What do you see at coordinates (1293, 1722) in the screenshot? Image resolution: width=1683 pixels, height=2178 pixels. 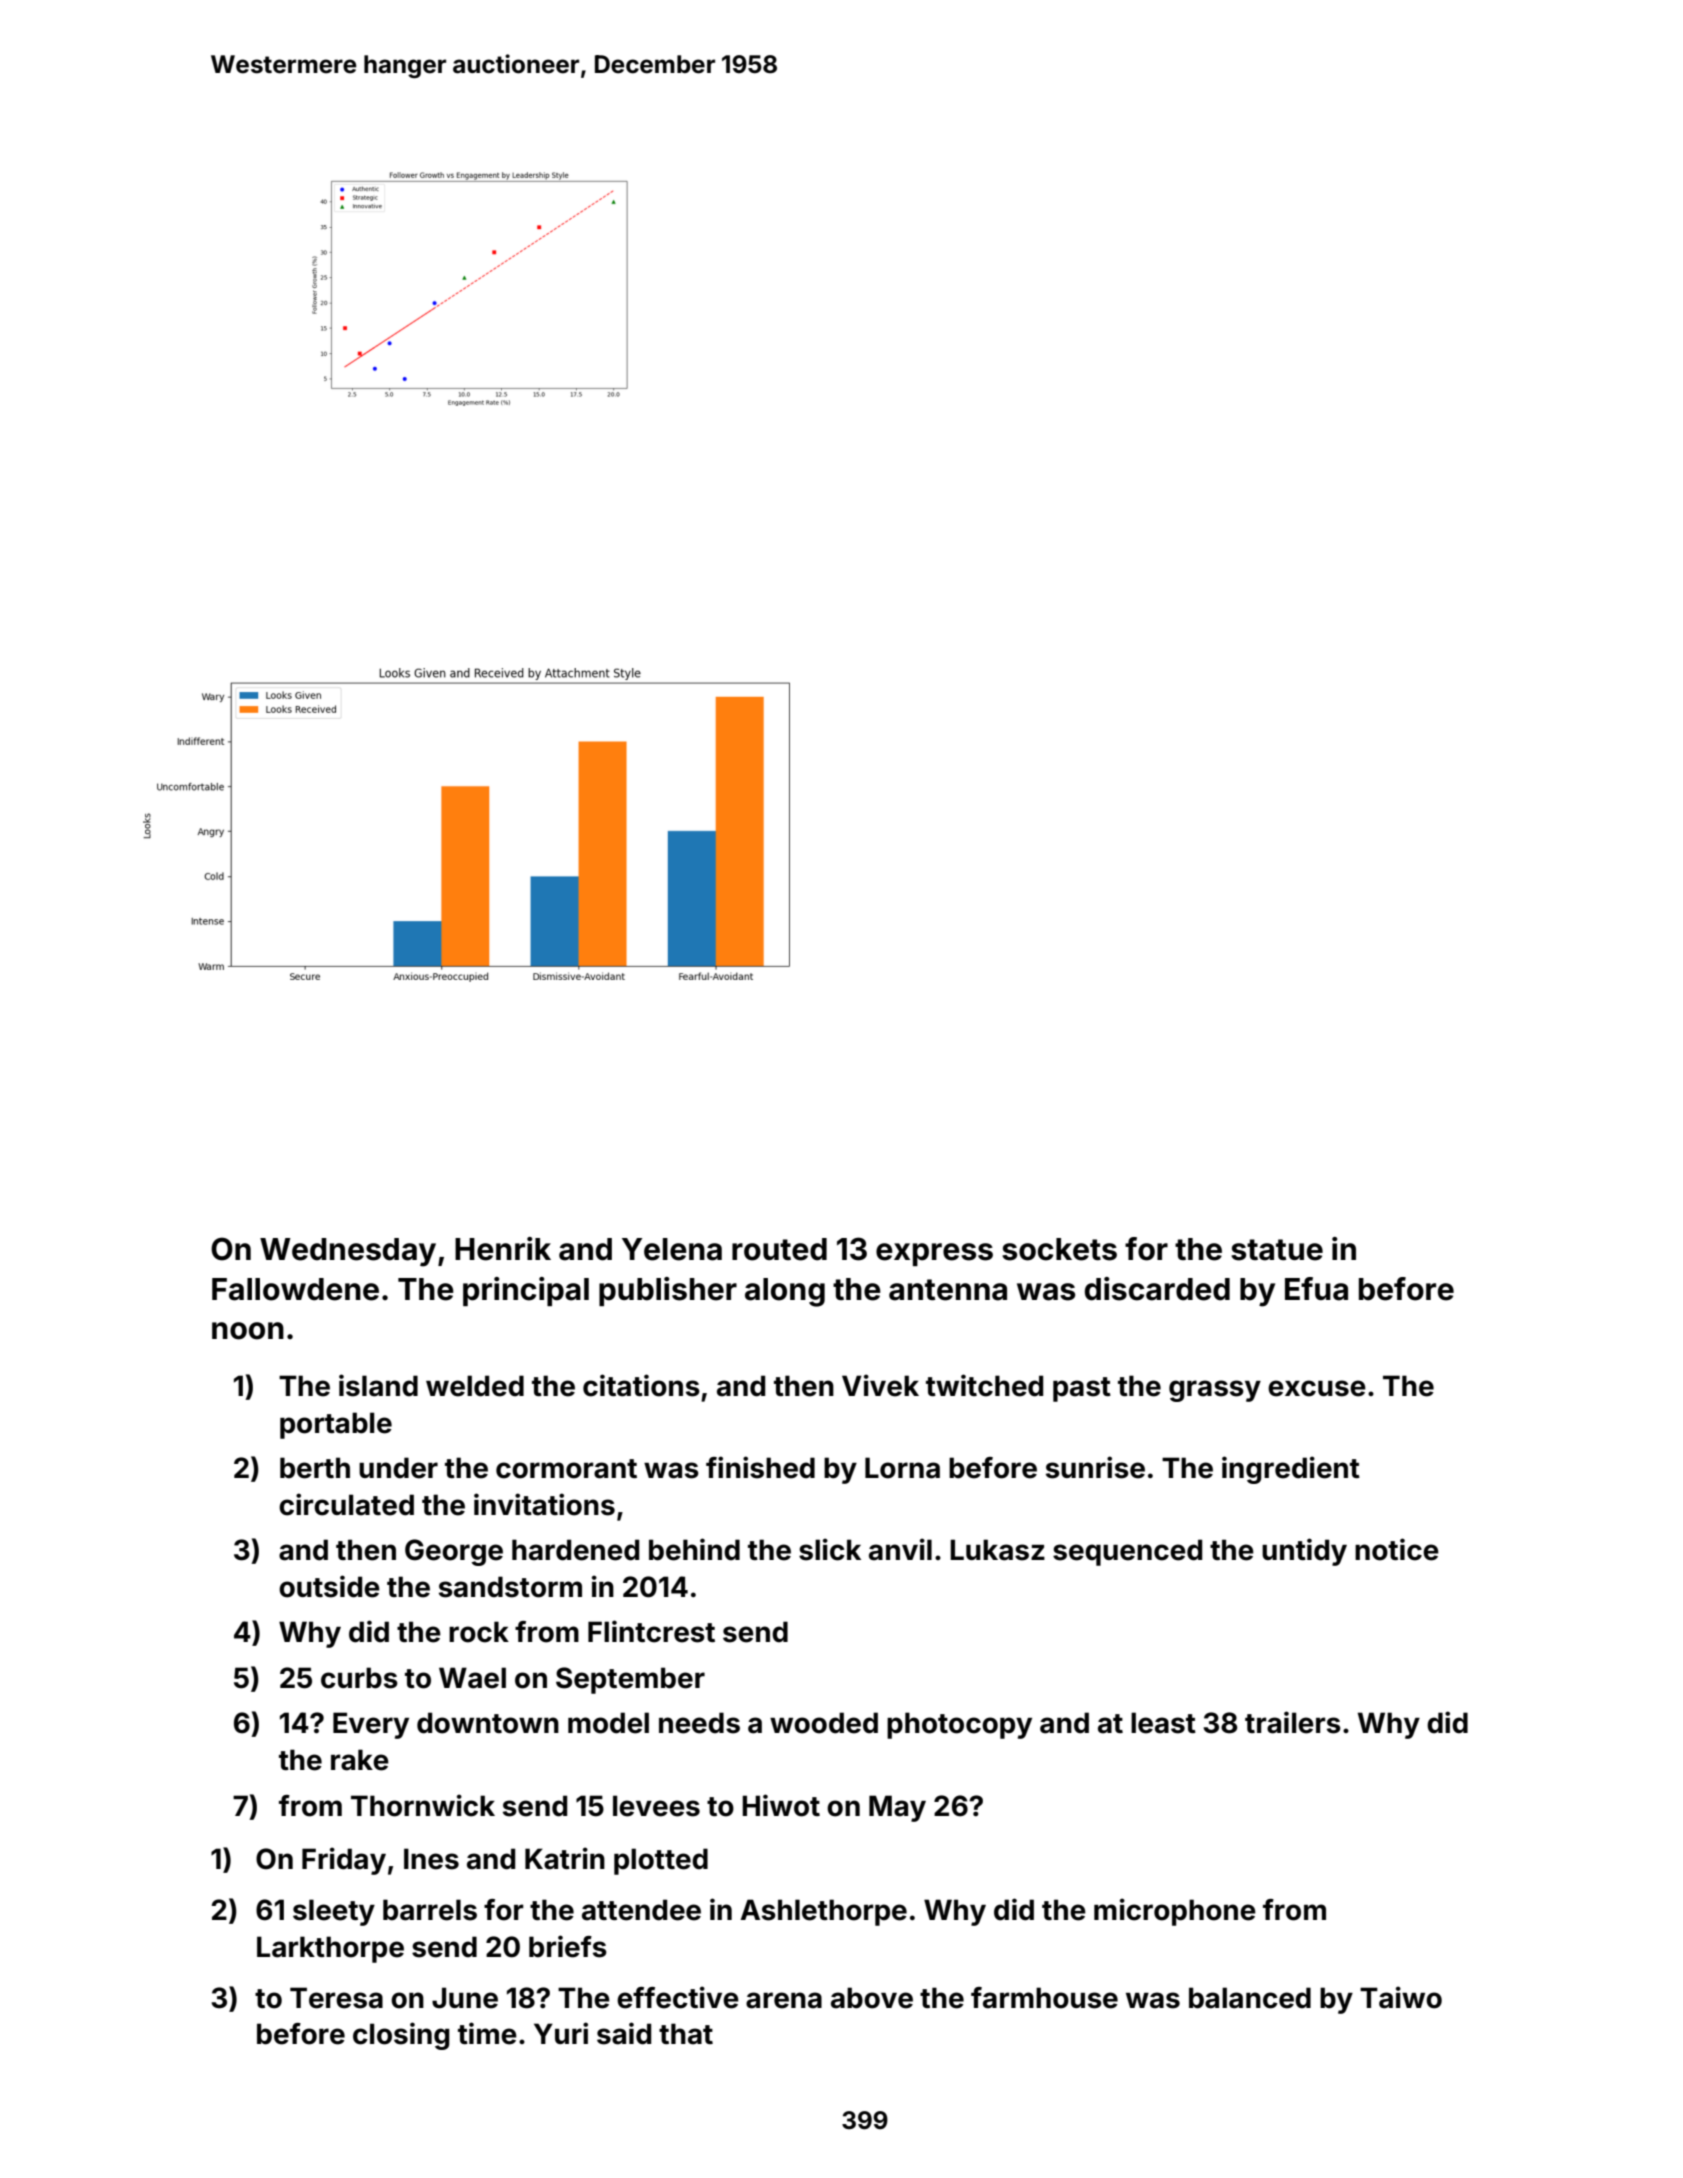 I see `trailers` at bounding box center [1293, 1722].
